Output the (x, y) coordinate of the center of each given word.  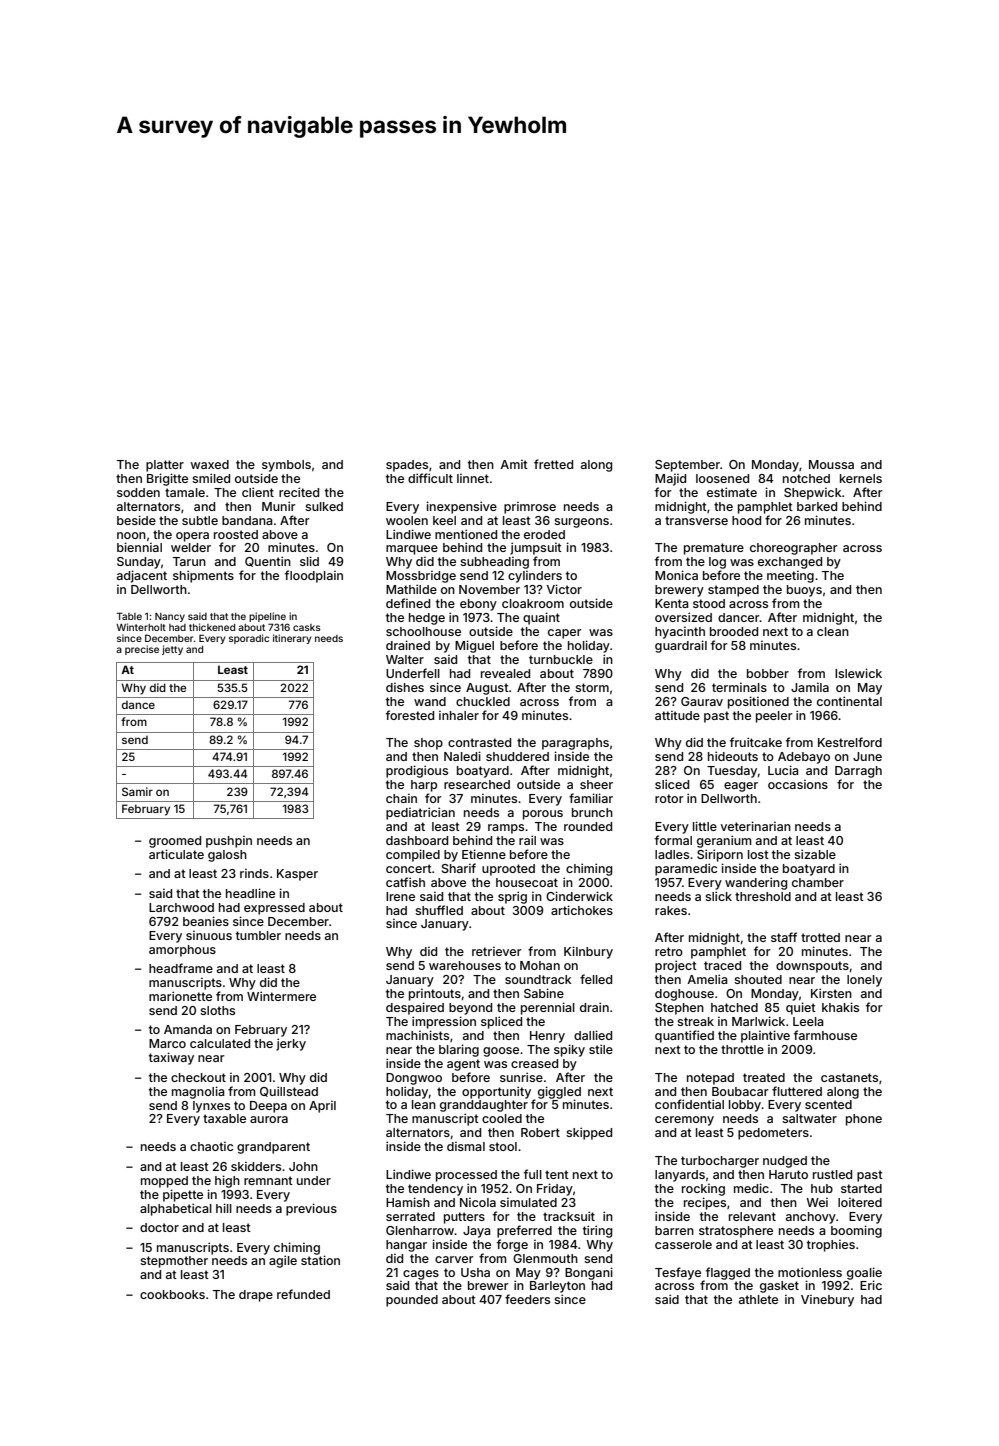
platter (165, 466)
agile (283, 1261)
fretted (553, 464)
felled (596, 979)
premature (714, 549)
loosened (722, 478)
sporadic (249, 639)
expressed (274, 909)
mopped (164, 1182)
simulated (528, 1202)
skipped (589, 1133)
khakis (840, 1007)
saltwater (809, 1118)
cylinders (535, 576)
